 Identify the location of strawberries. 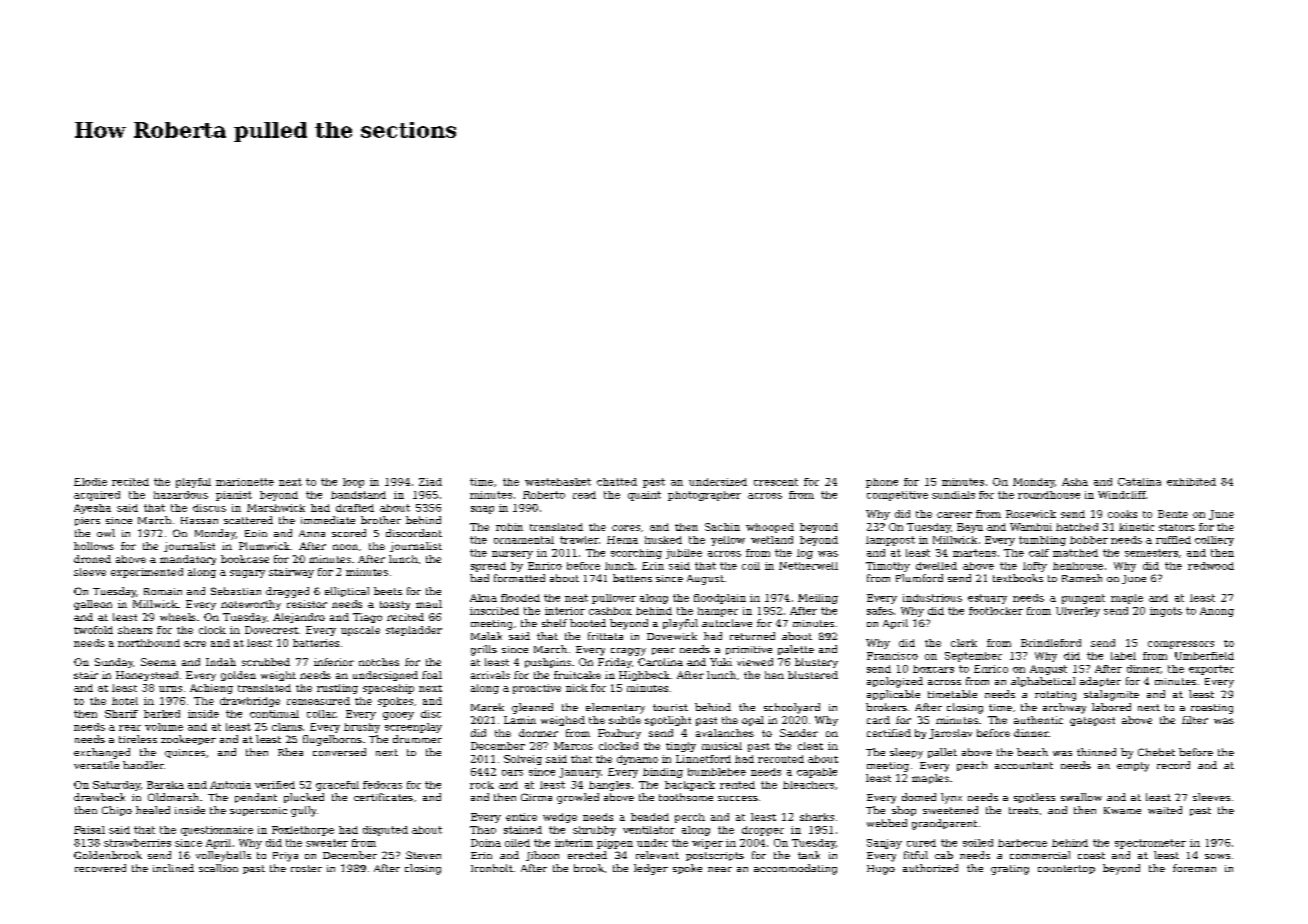
(137, 843).
